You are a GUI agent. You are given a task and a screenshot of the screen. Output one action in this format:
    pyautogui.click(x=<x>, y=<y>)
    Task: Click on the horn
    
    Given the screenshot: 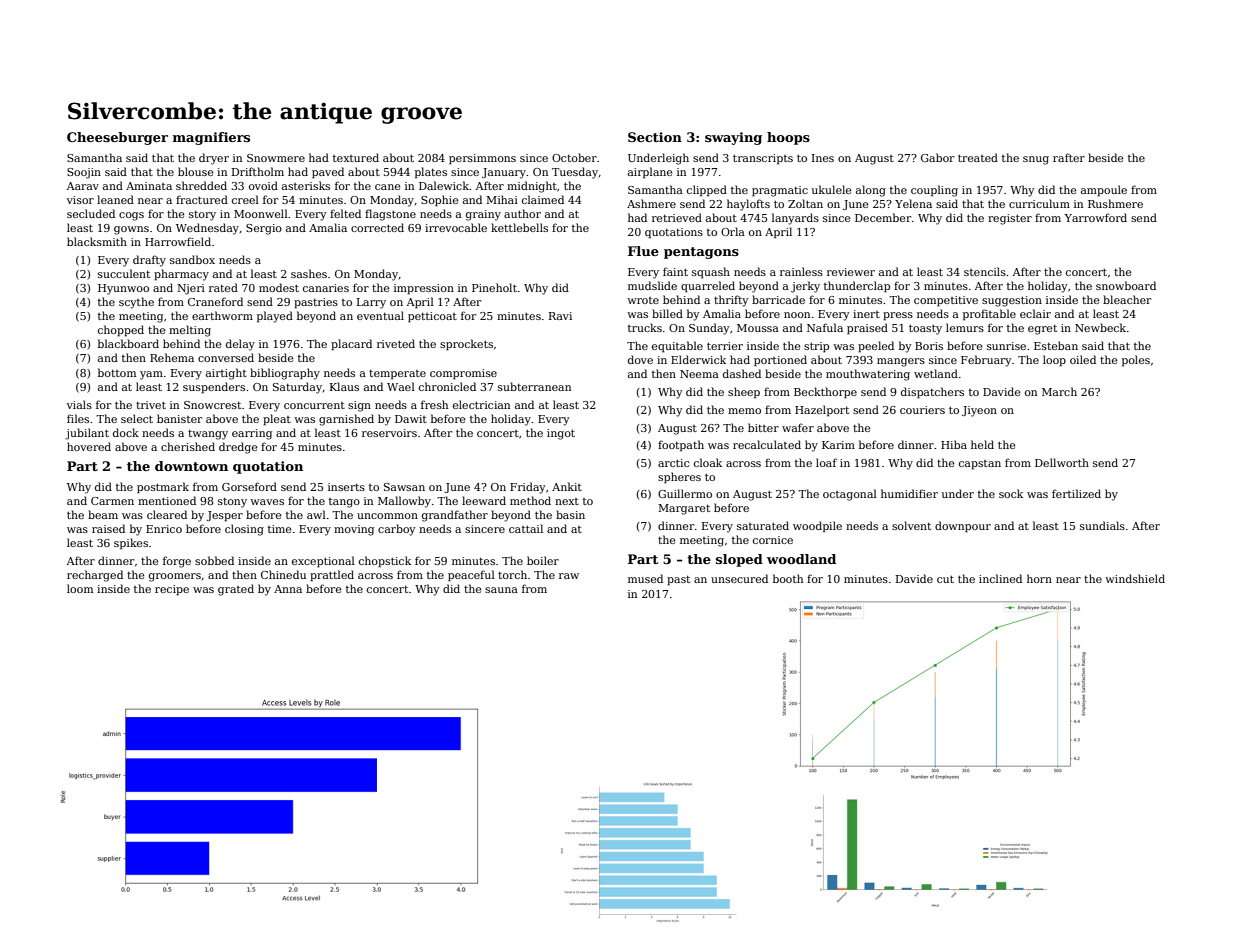 What is the action you would take?
    pyautogui.click(x=1039, y=578)
